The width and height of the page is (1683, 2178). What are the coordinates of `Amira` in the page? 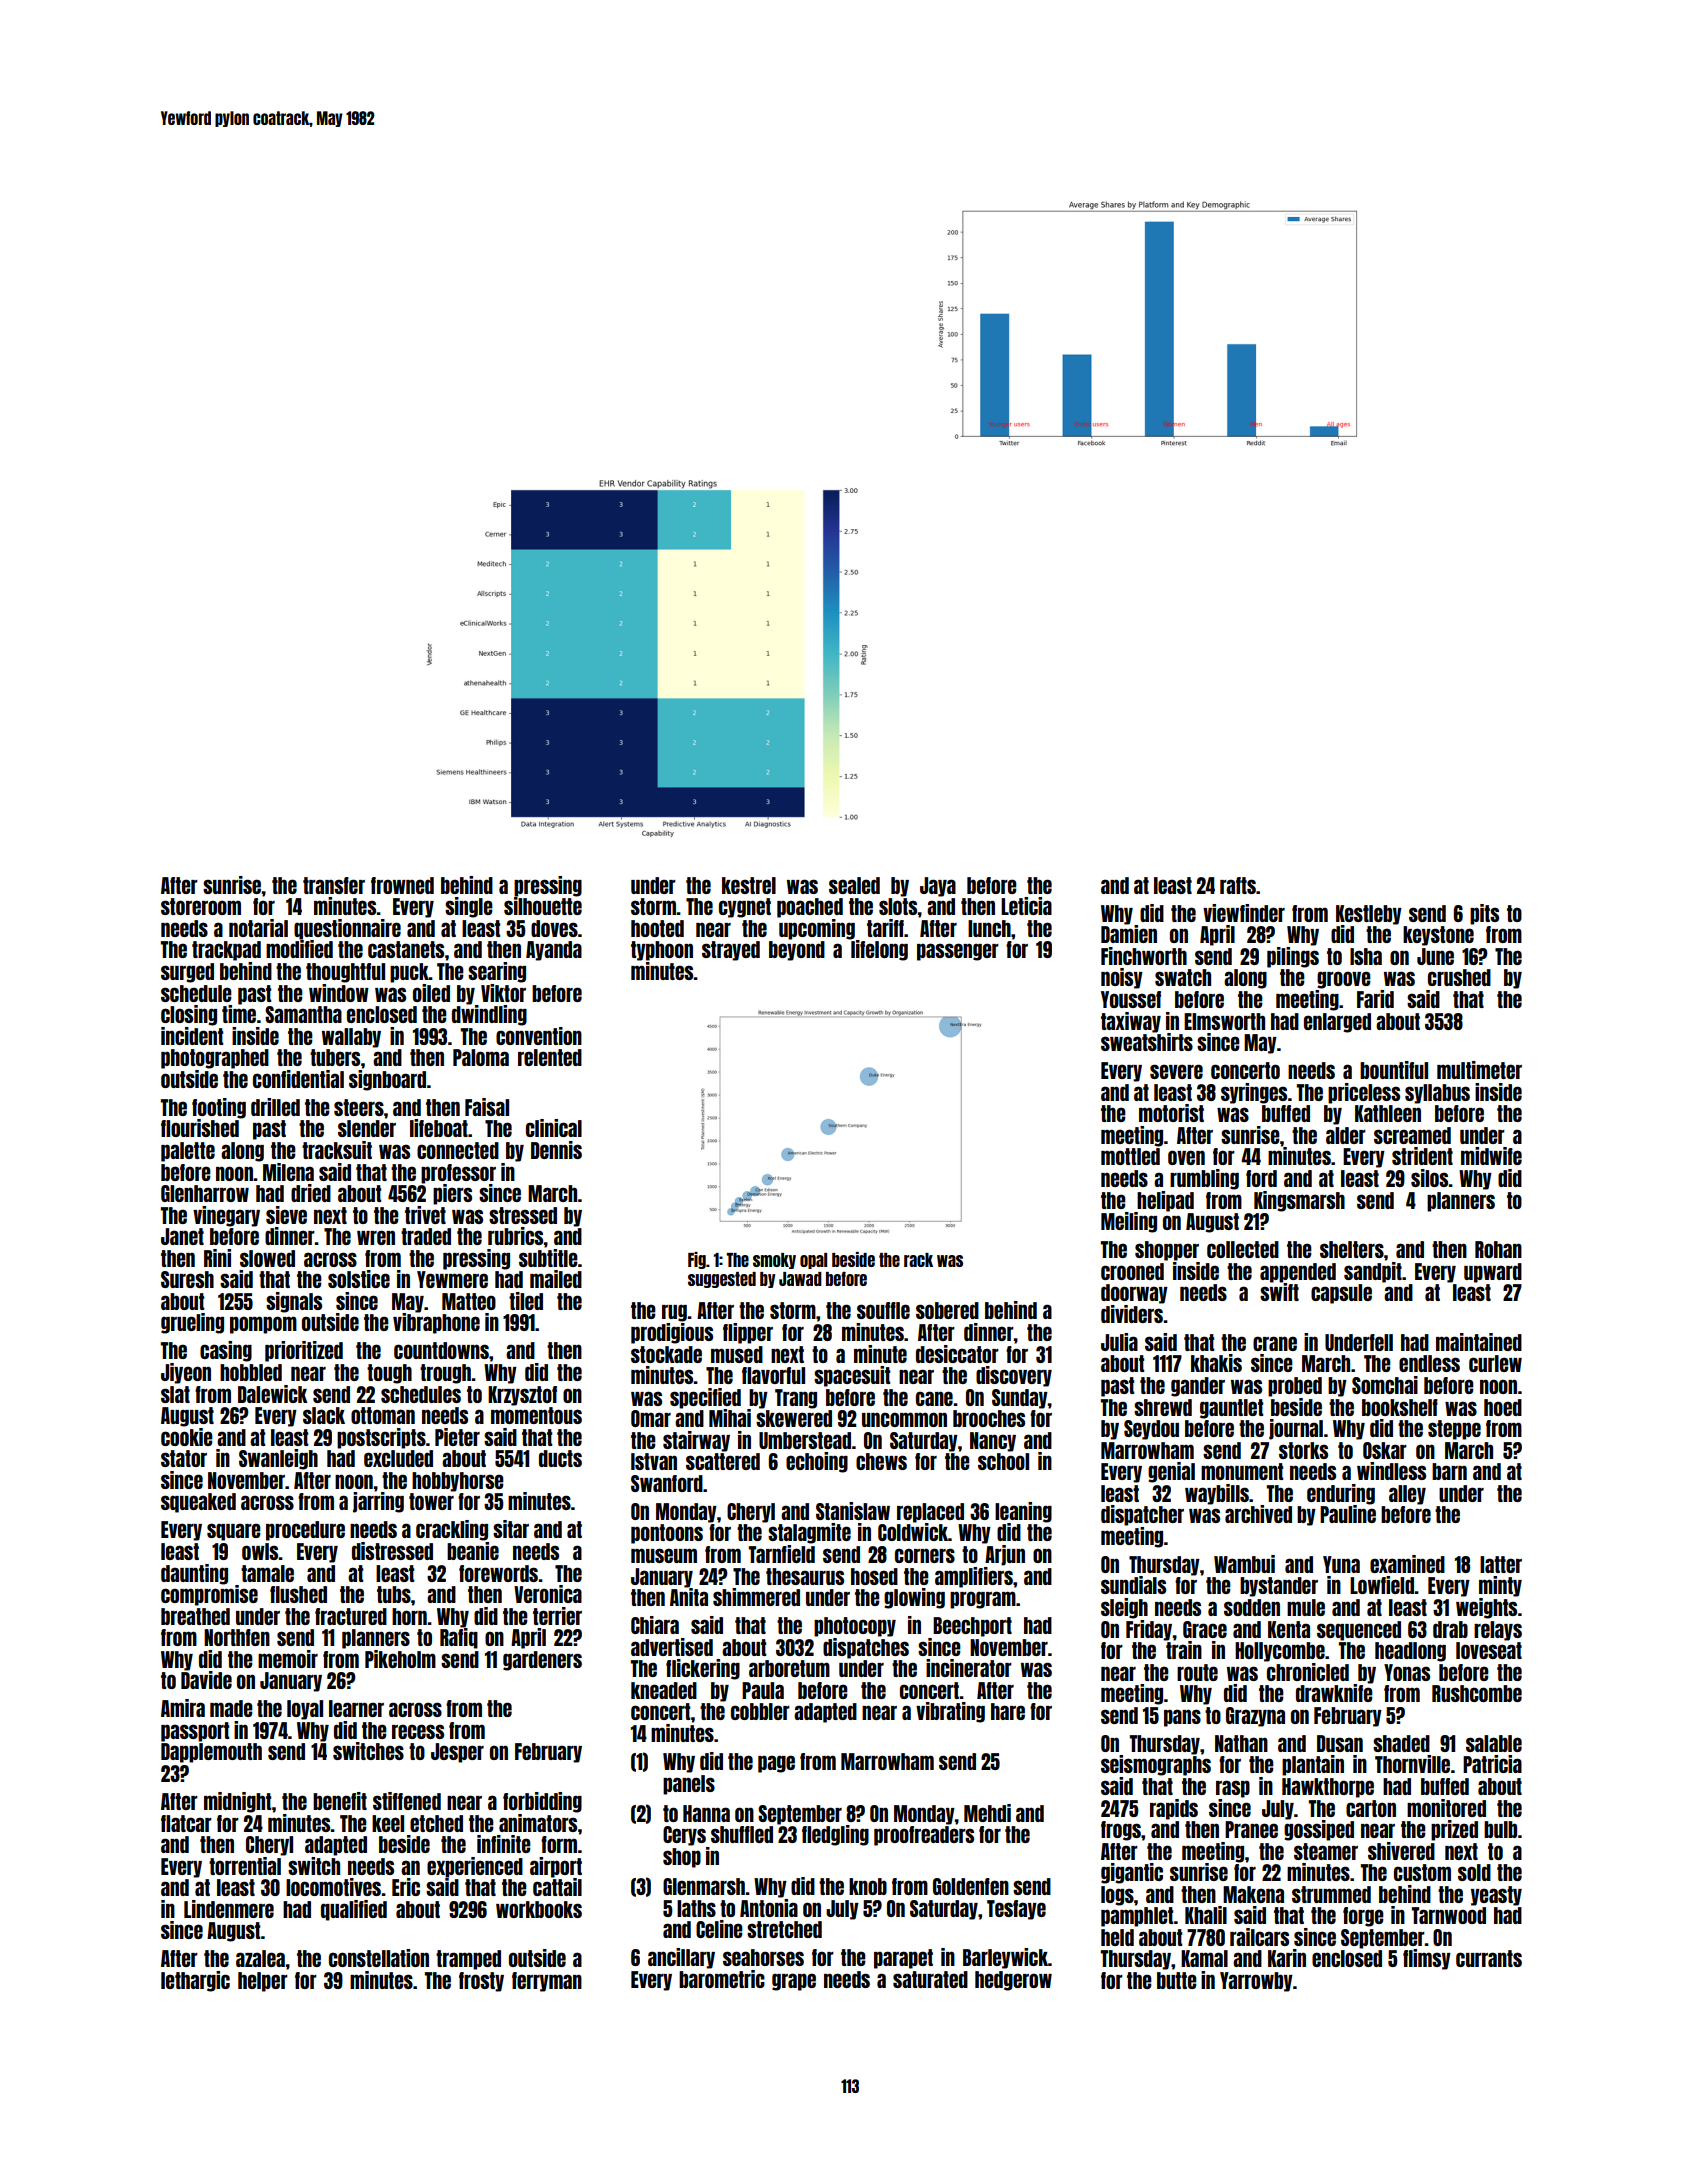 It's located at (183, 1708).
